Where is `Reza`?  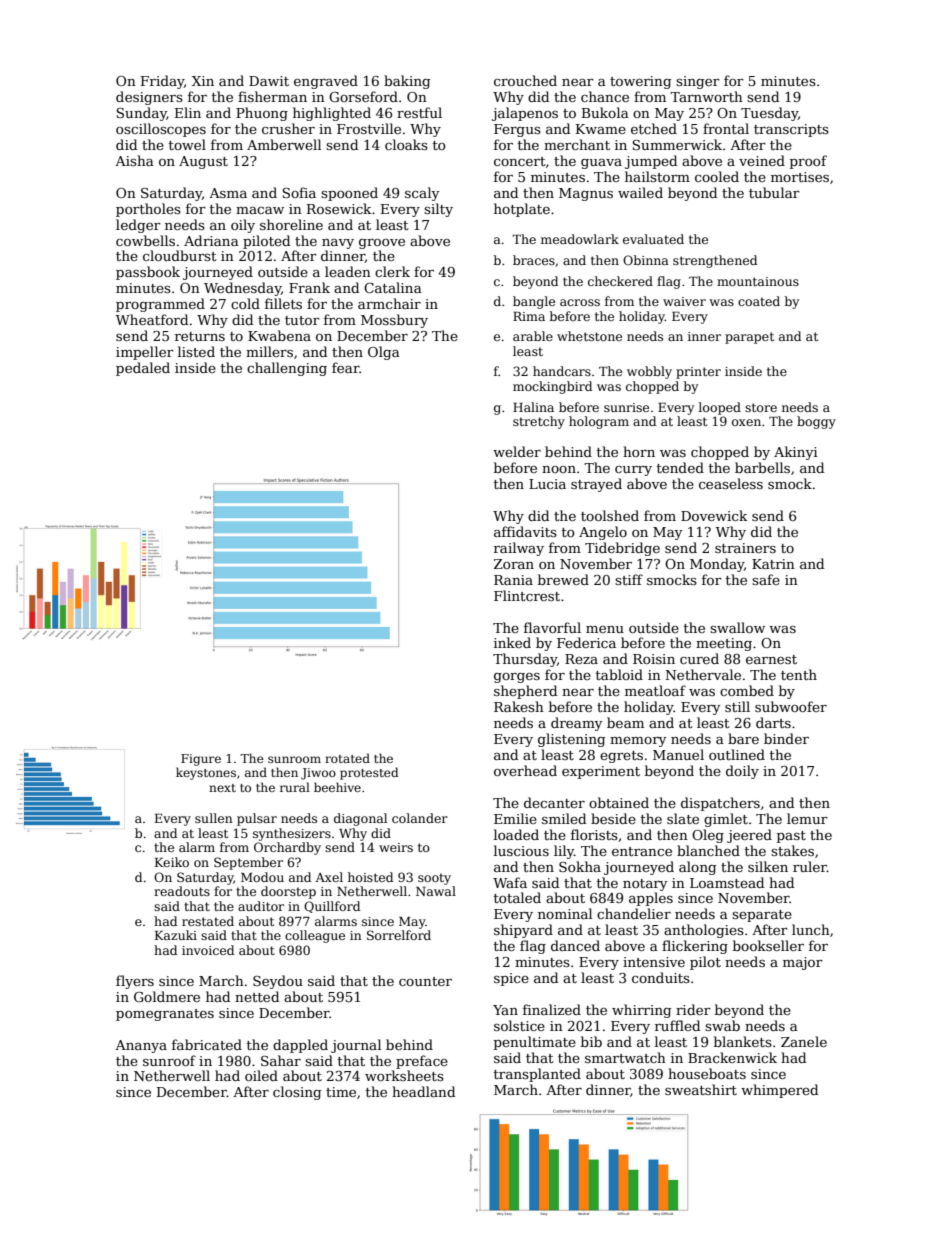 Reza is located at coordinates (581, 659).
